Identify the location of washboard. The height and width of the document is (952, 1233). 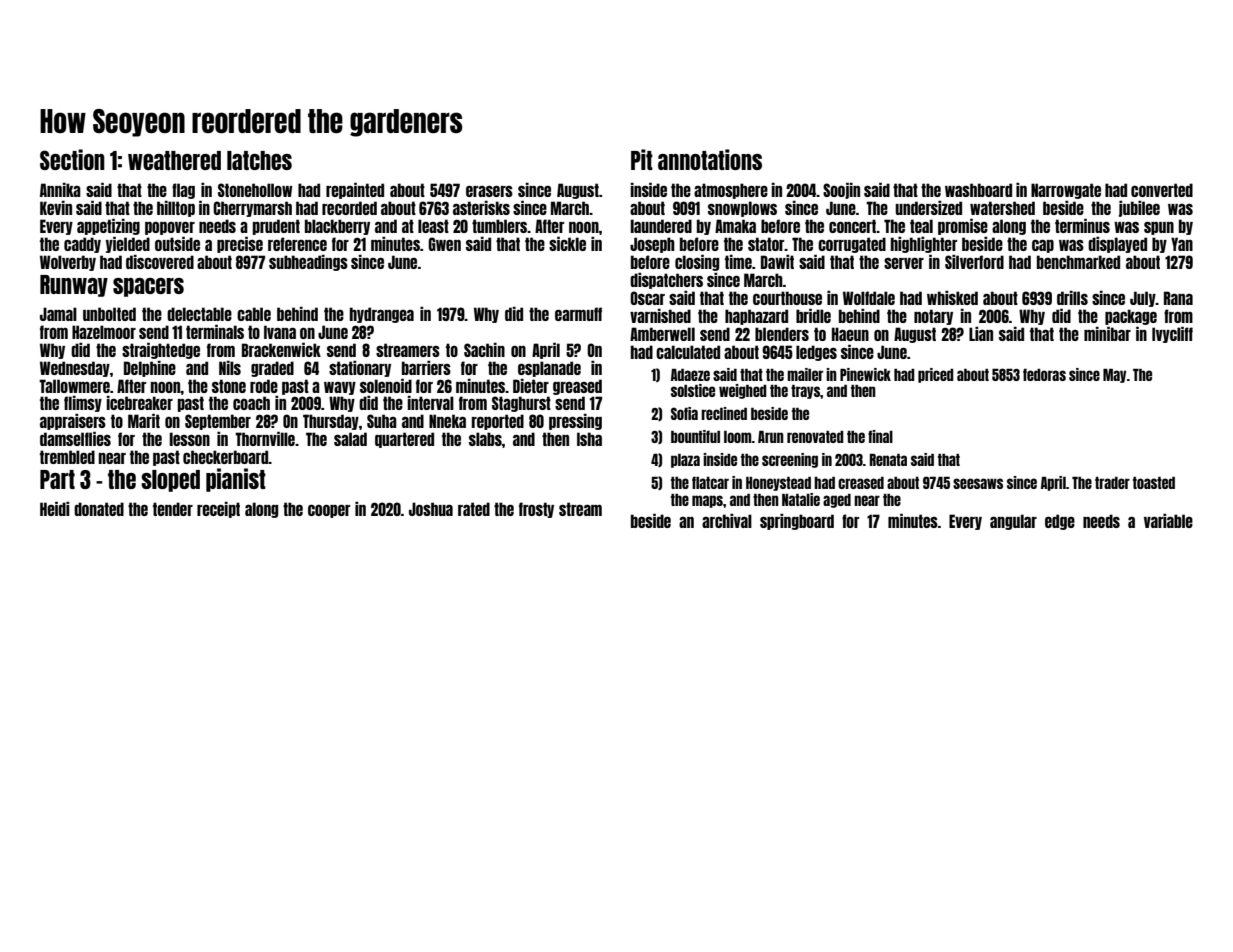
(978, 190).
